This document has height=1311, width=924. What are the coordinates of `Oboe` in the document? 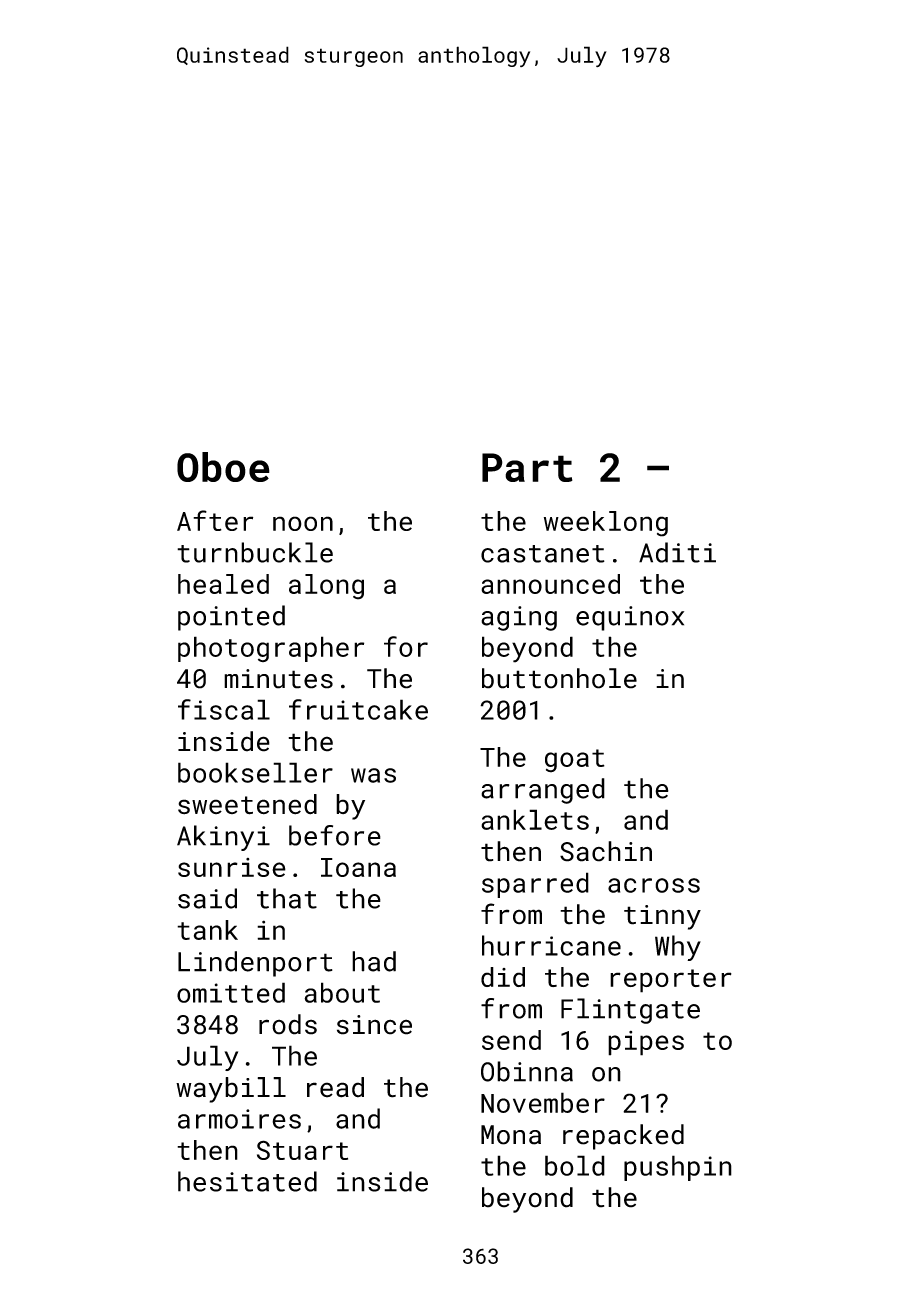 It's located at (223, 467).
